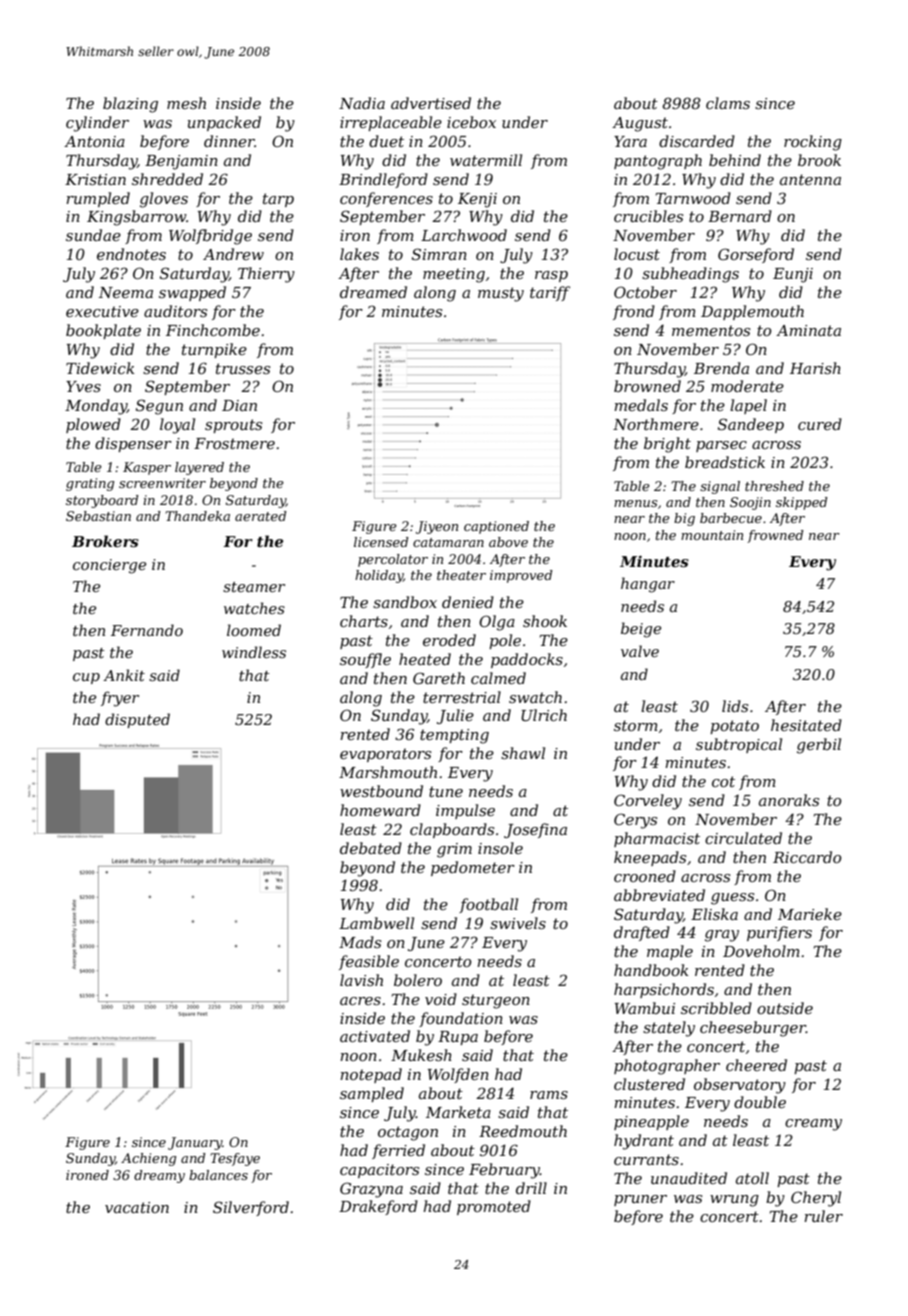 Image resolution: width=908 pixels, height=1316 pixels. I want to click on Achieng, so click(148, 1159).
